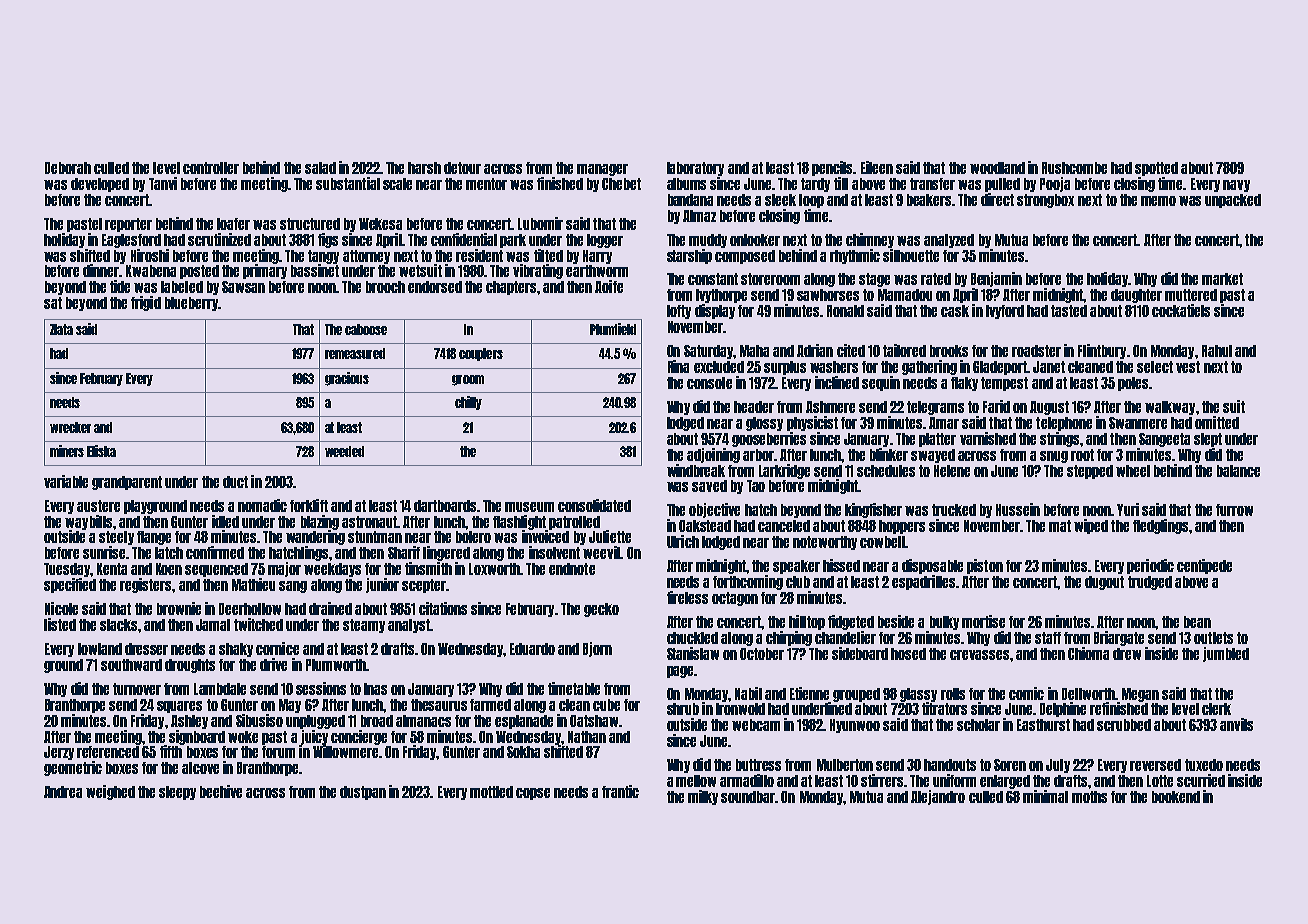  What do you see at coordinates (445, 506) in the screenshot?
I see `dartboards` at bounding box center [445, 506].
